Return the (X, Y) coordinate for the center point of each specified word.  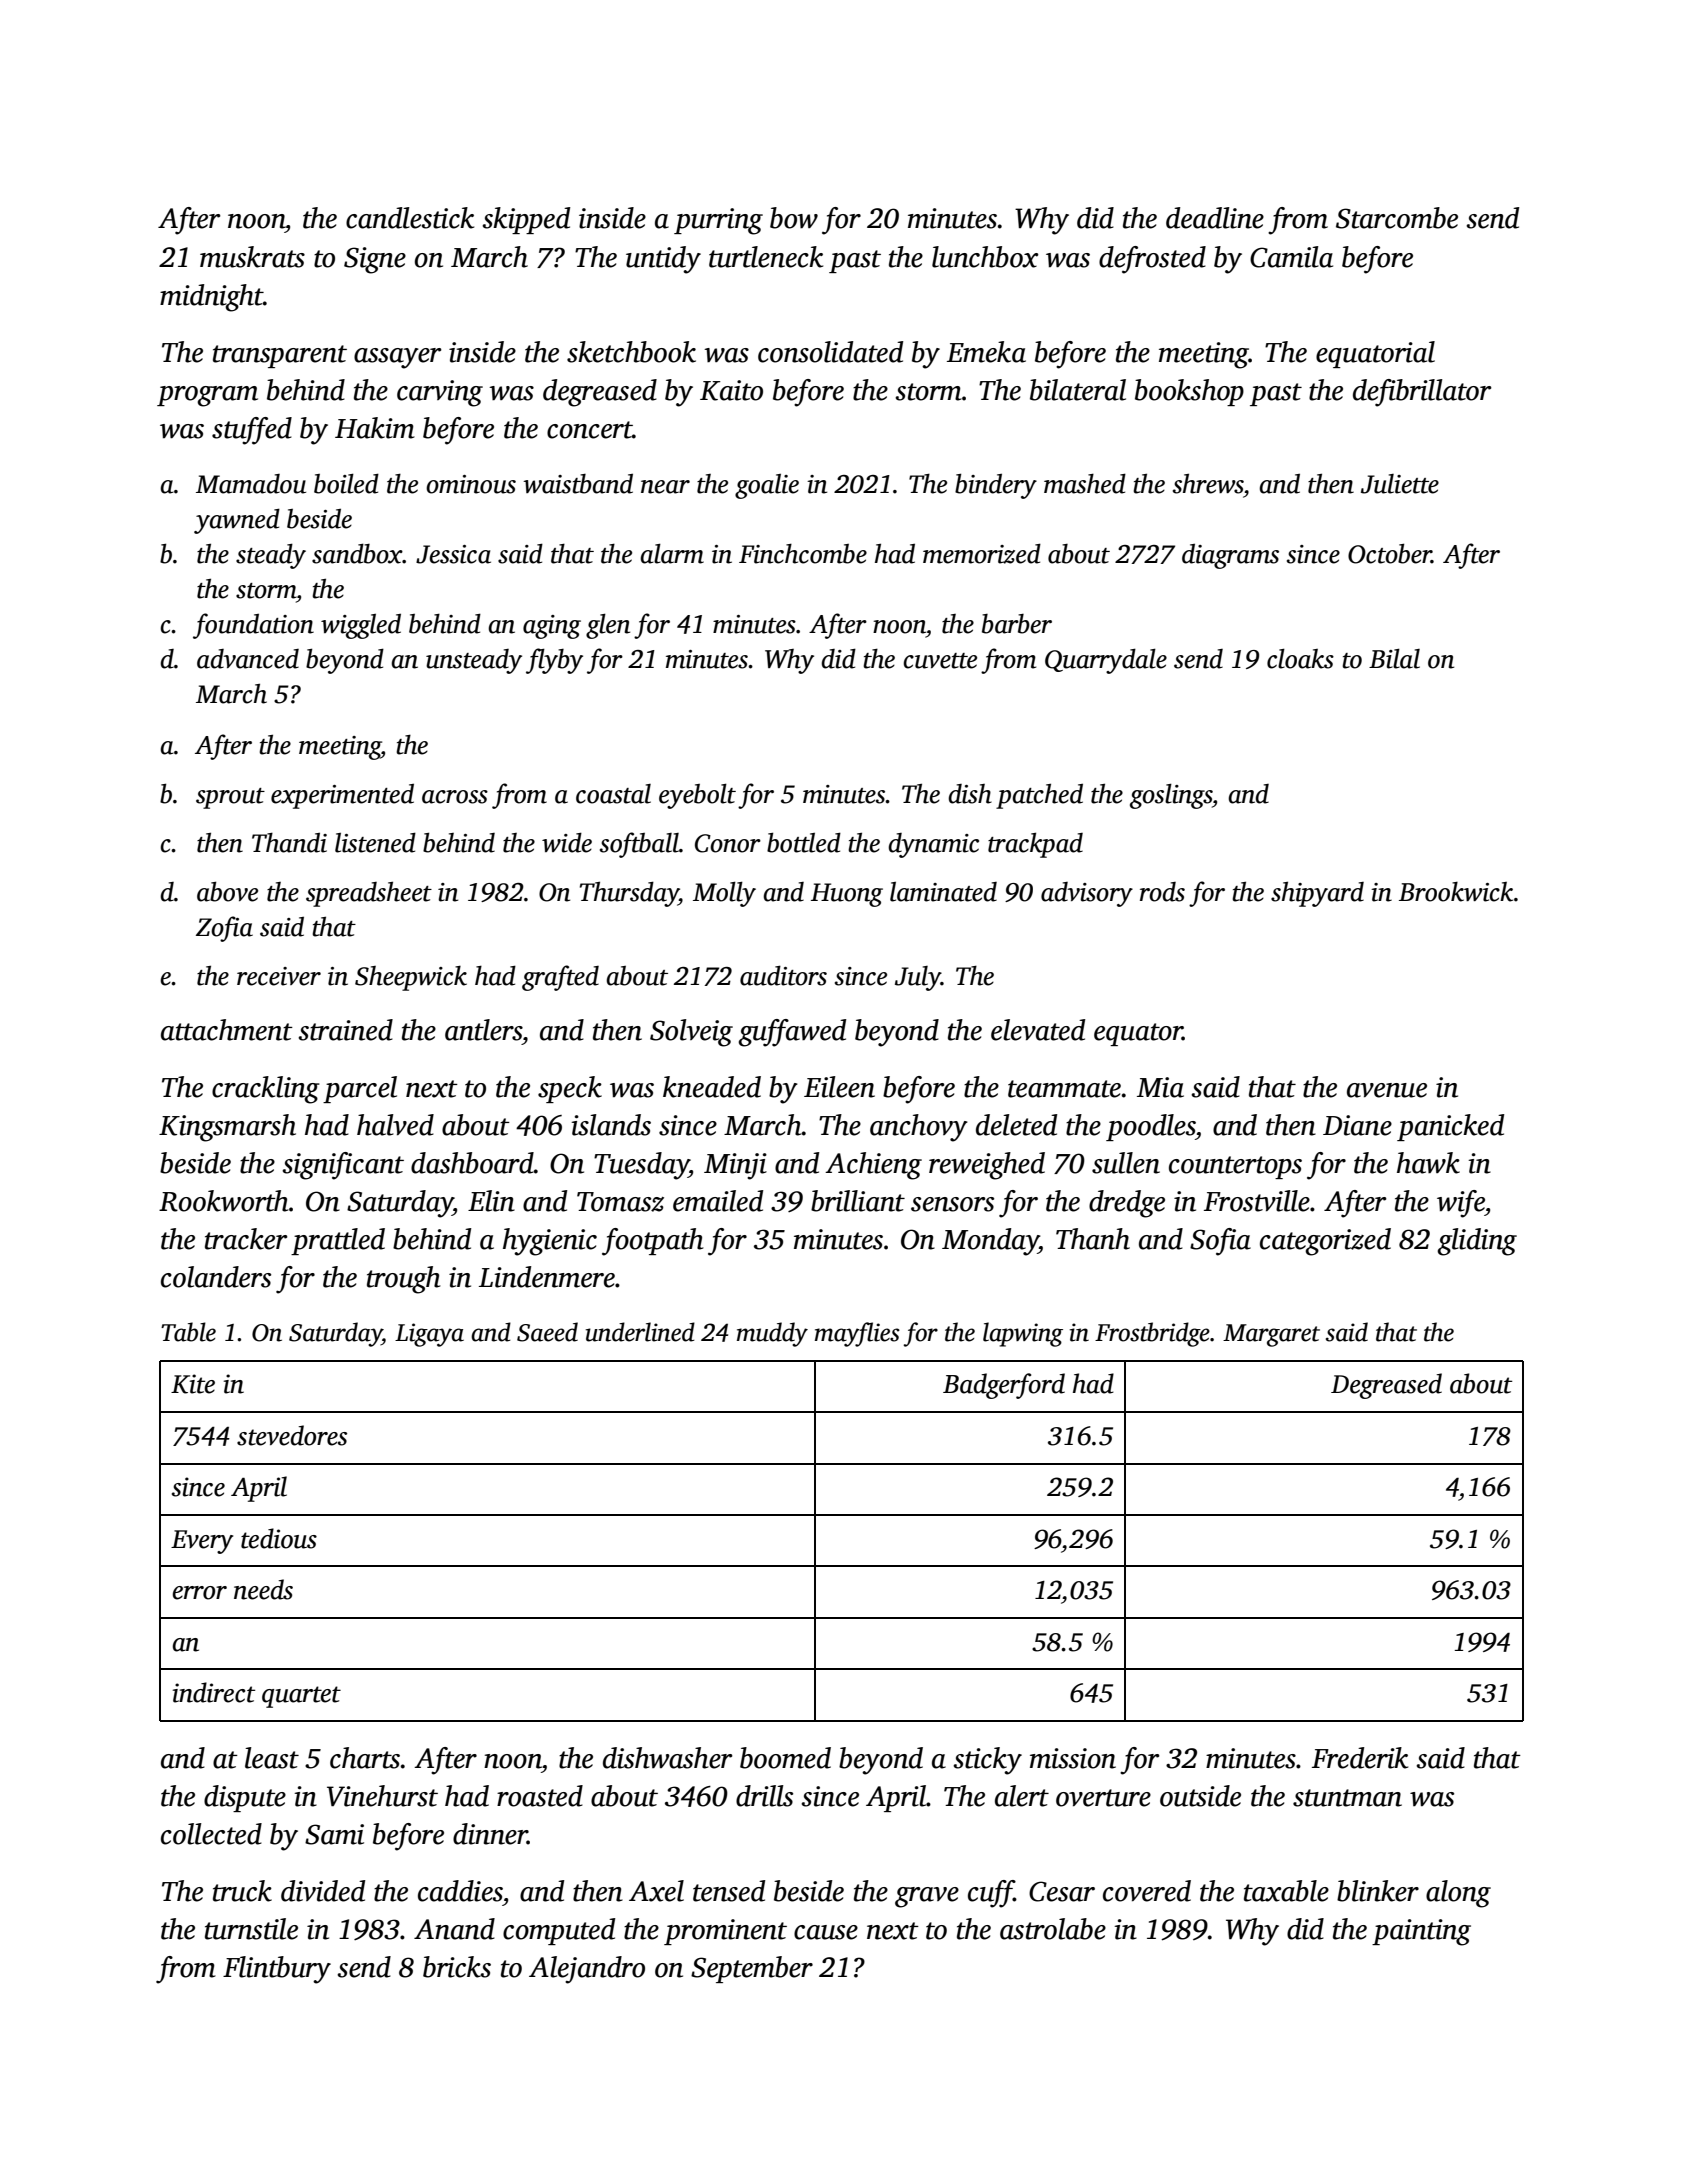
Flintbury (277, 1970)
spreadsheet (369, 894)
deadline (1215, 218)
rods (1162, 892)
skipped (526, 220)
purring (718, 221)
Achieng (873, 1166)
